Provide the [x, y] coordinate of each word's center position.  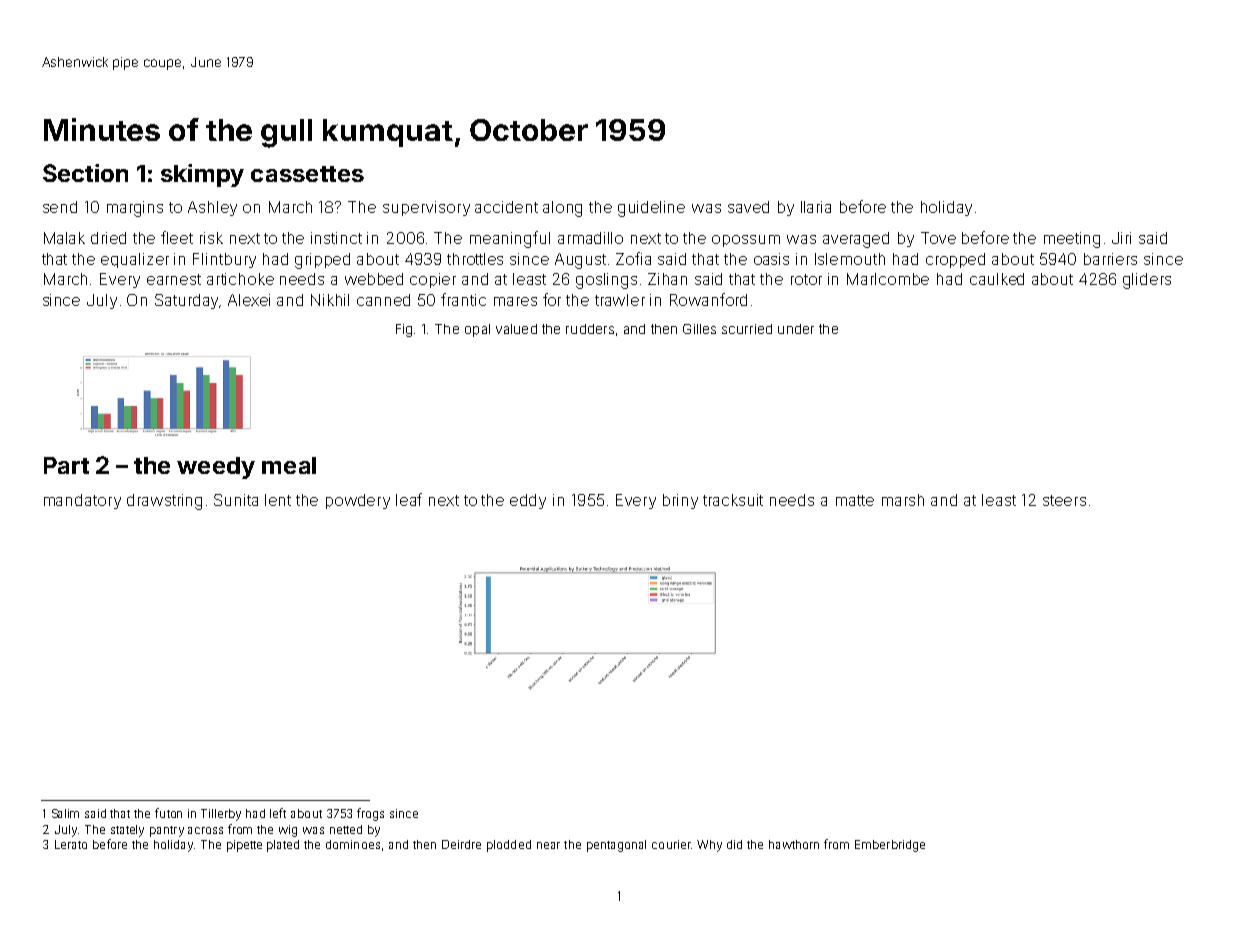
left [278, 813]
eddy [528, 501]
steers [1064, 500]
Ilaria [816, 207]
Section [85, 173]
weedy [216, 468]
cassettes [307, 174]
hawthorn [794, 844]
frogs [370, 814]
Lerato [71, 844]
